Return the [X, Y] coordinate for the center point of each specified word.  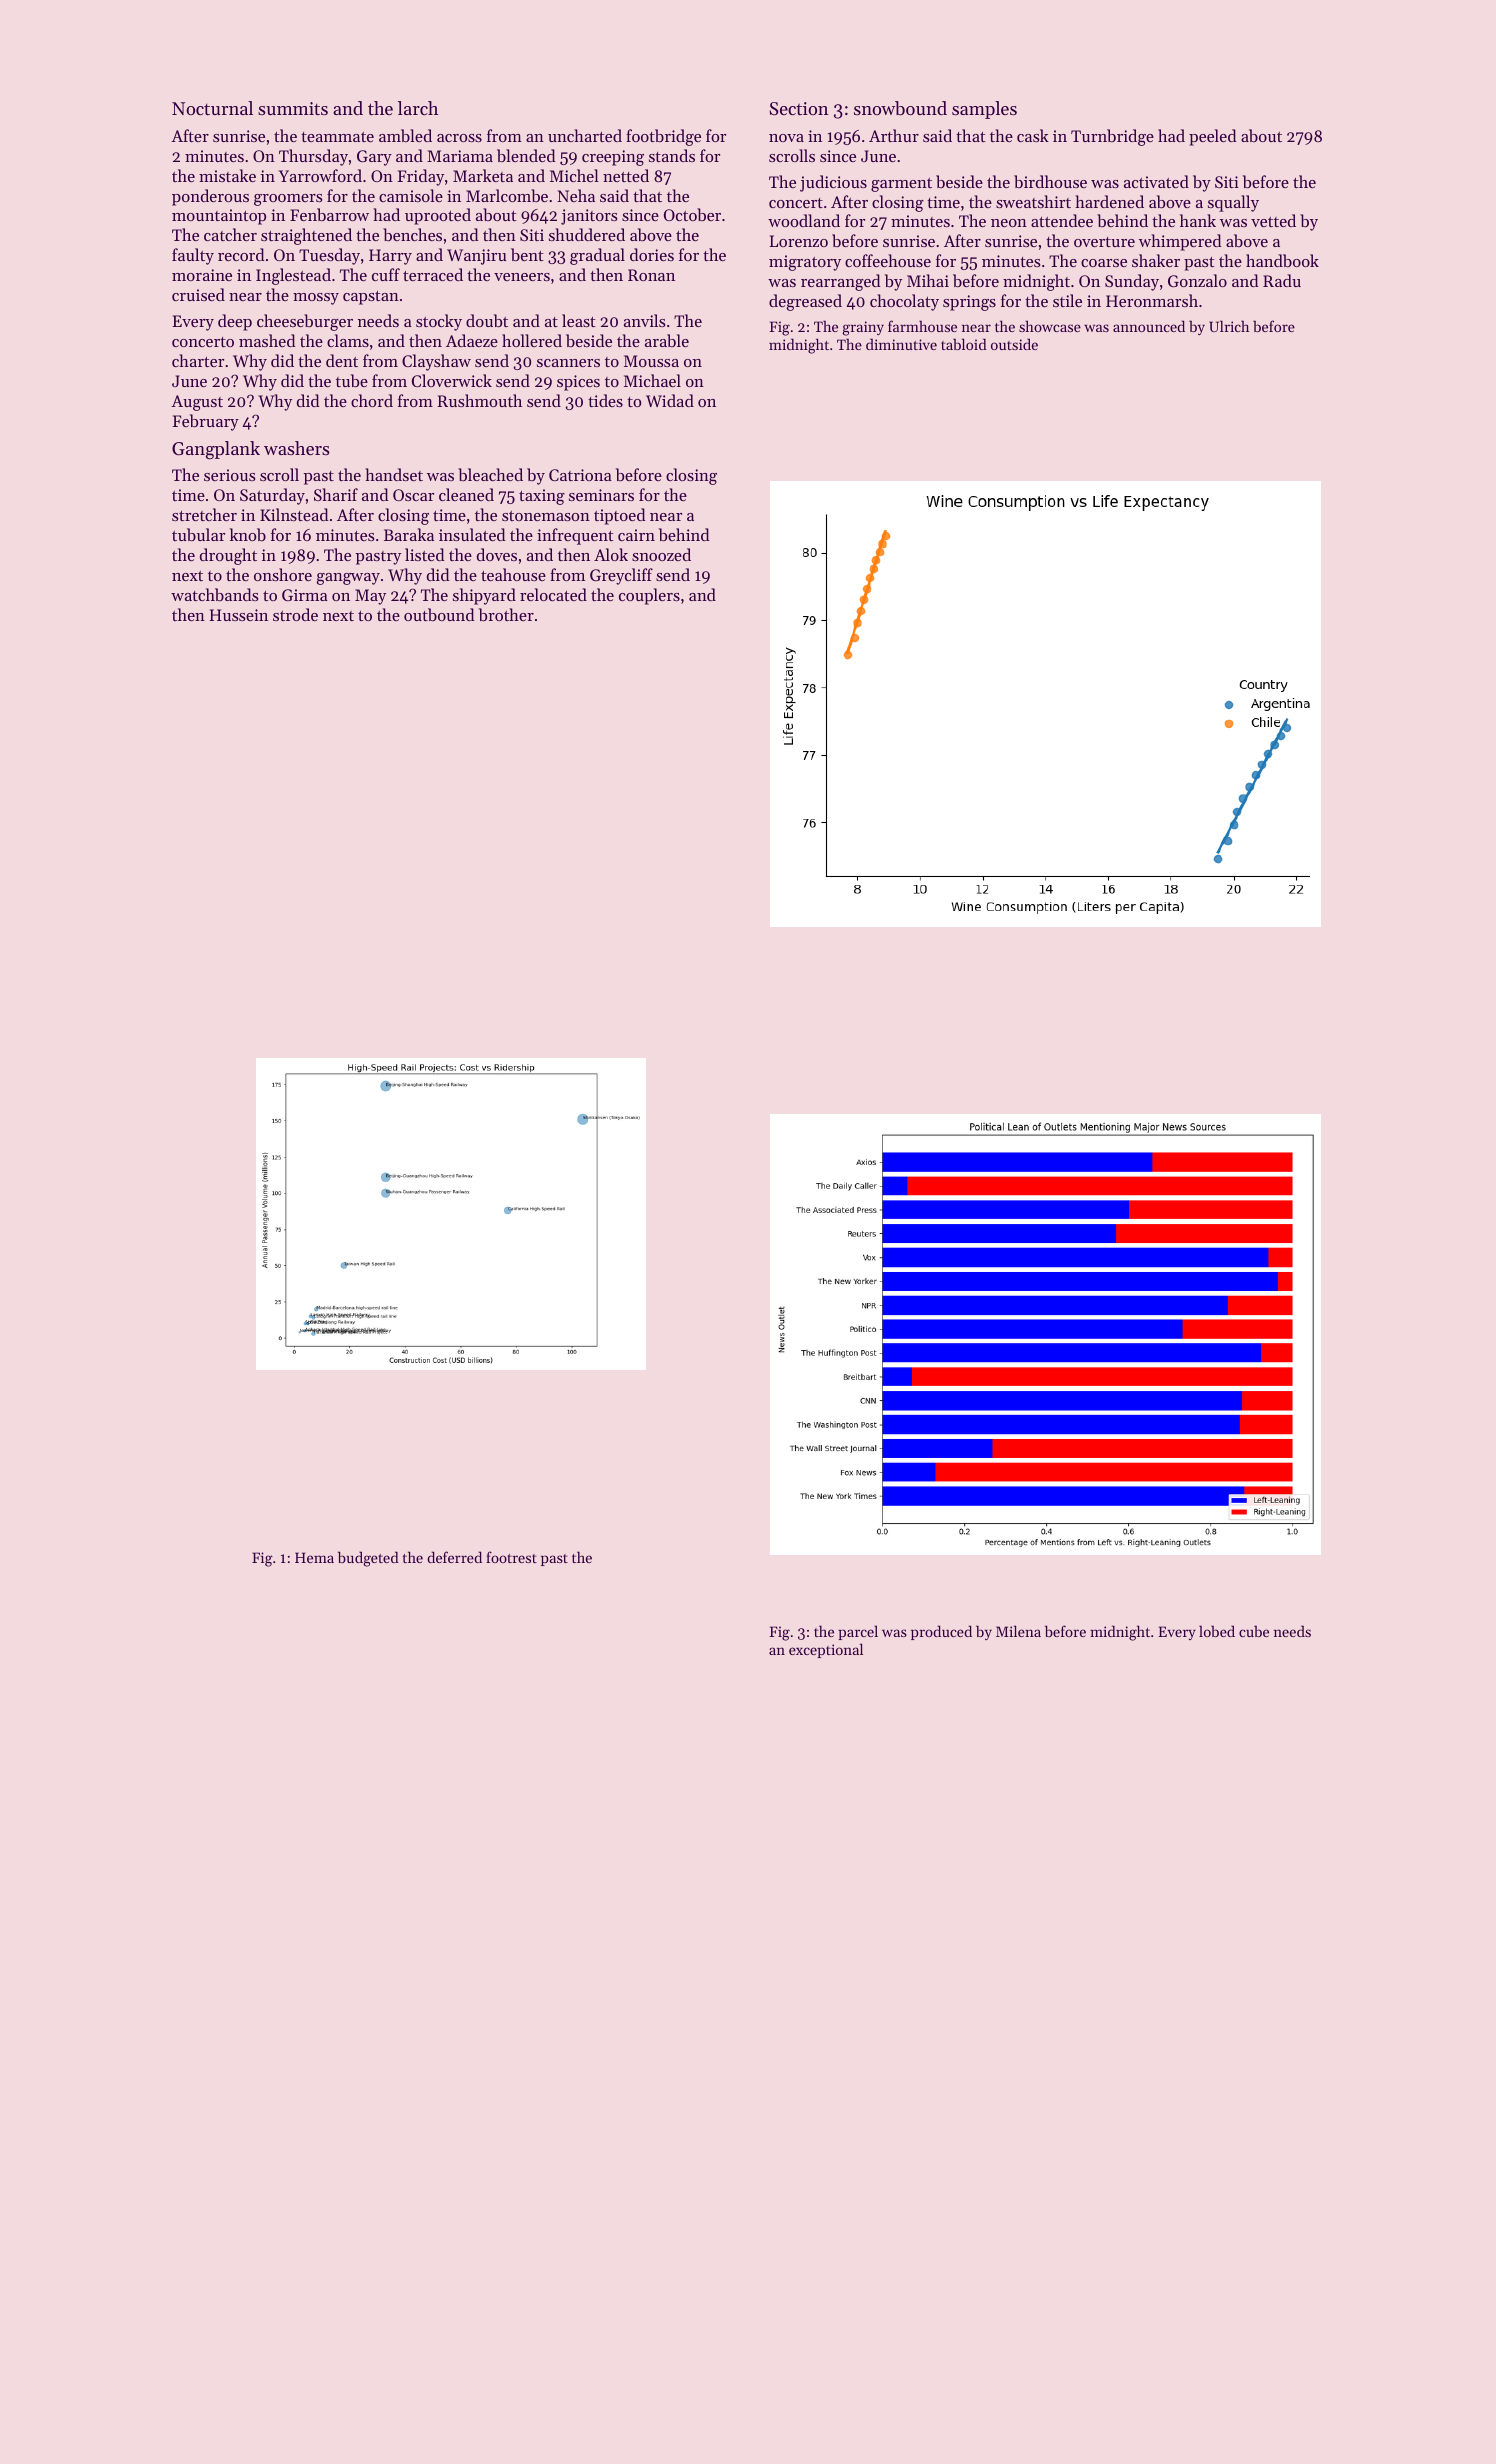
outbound [439, 614]
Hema [314, 1557]
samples [984, 110]
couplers [649, 596]
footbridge [663, 137]
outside [1014, 344]
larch [418, 108]
